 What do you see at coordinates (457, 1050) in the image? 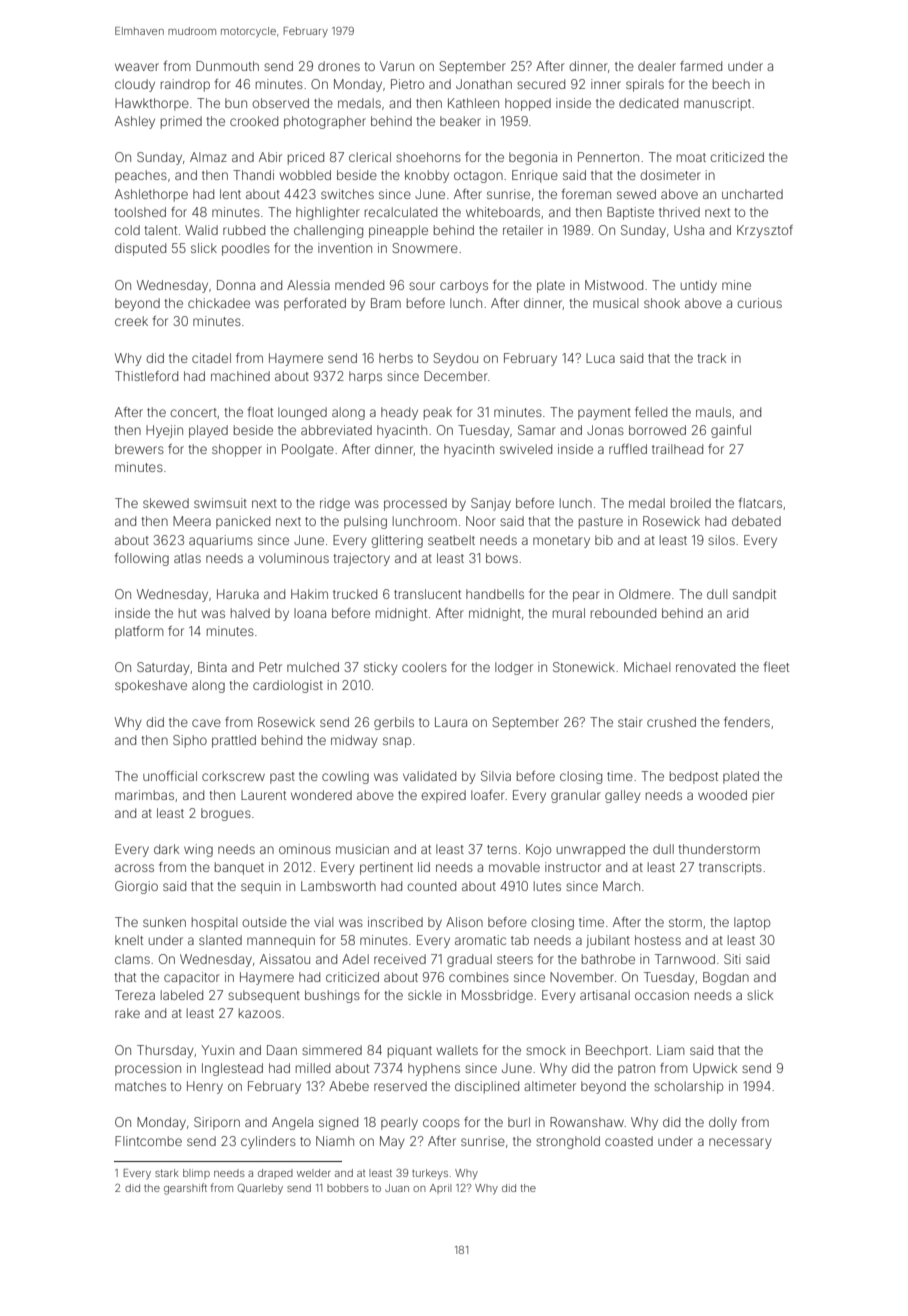
I see `wallets` at bounding box center [457, 1050].
